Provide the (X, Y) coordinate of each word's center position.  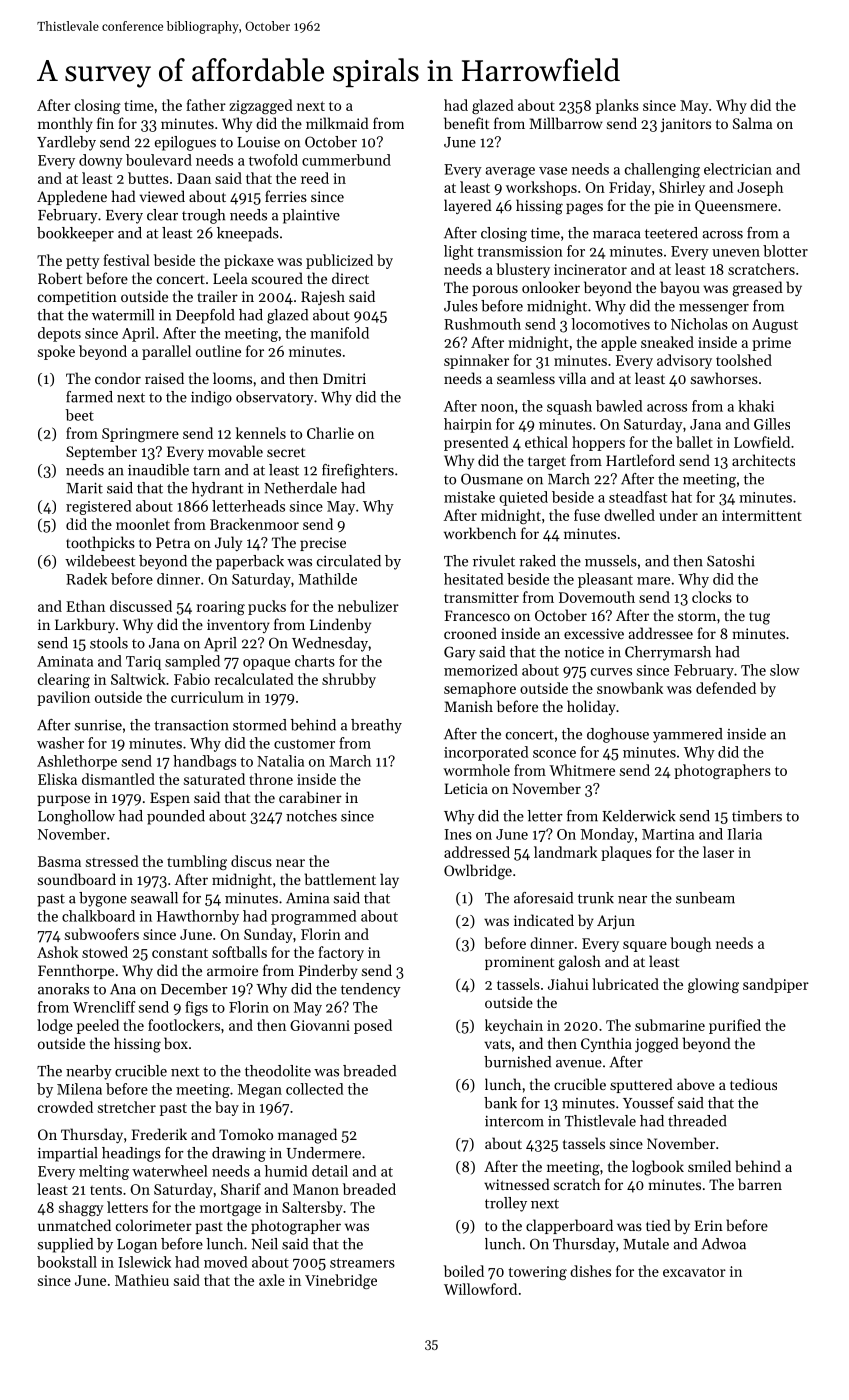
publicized (339, 261)
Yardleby (66, 143)
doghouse (618, 735)
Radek (86, 579)
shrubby (349, 680)
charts (315, 661)
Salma (753, 123)
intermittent (762, 515)
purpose (63, 800)
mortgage (230, 1209)
